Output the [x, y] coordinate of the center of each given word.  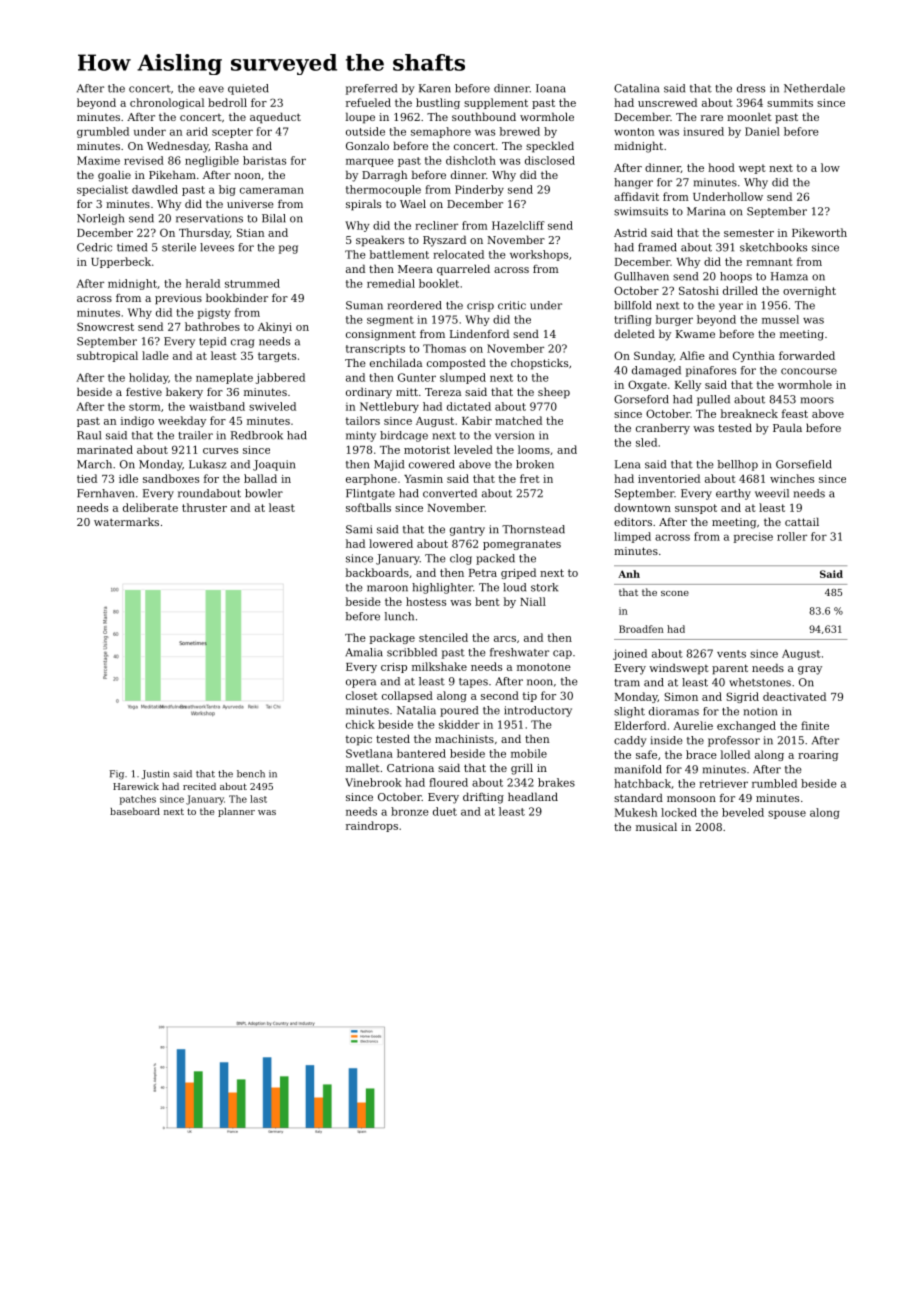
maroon [387, 588]
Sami [359, 529]
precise [753, 537]
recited [199, 786]
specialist [102, 190]
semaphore [441, 132]
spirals [363, 205]
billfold [633, 305]
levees [217, 247]
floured [448, 782]
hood [721, 167]
